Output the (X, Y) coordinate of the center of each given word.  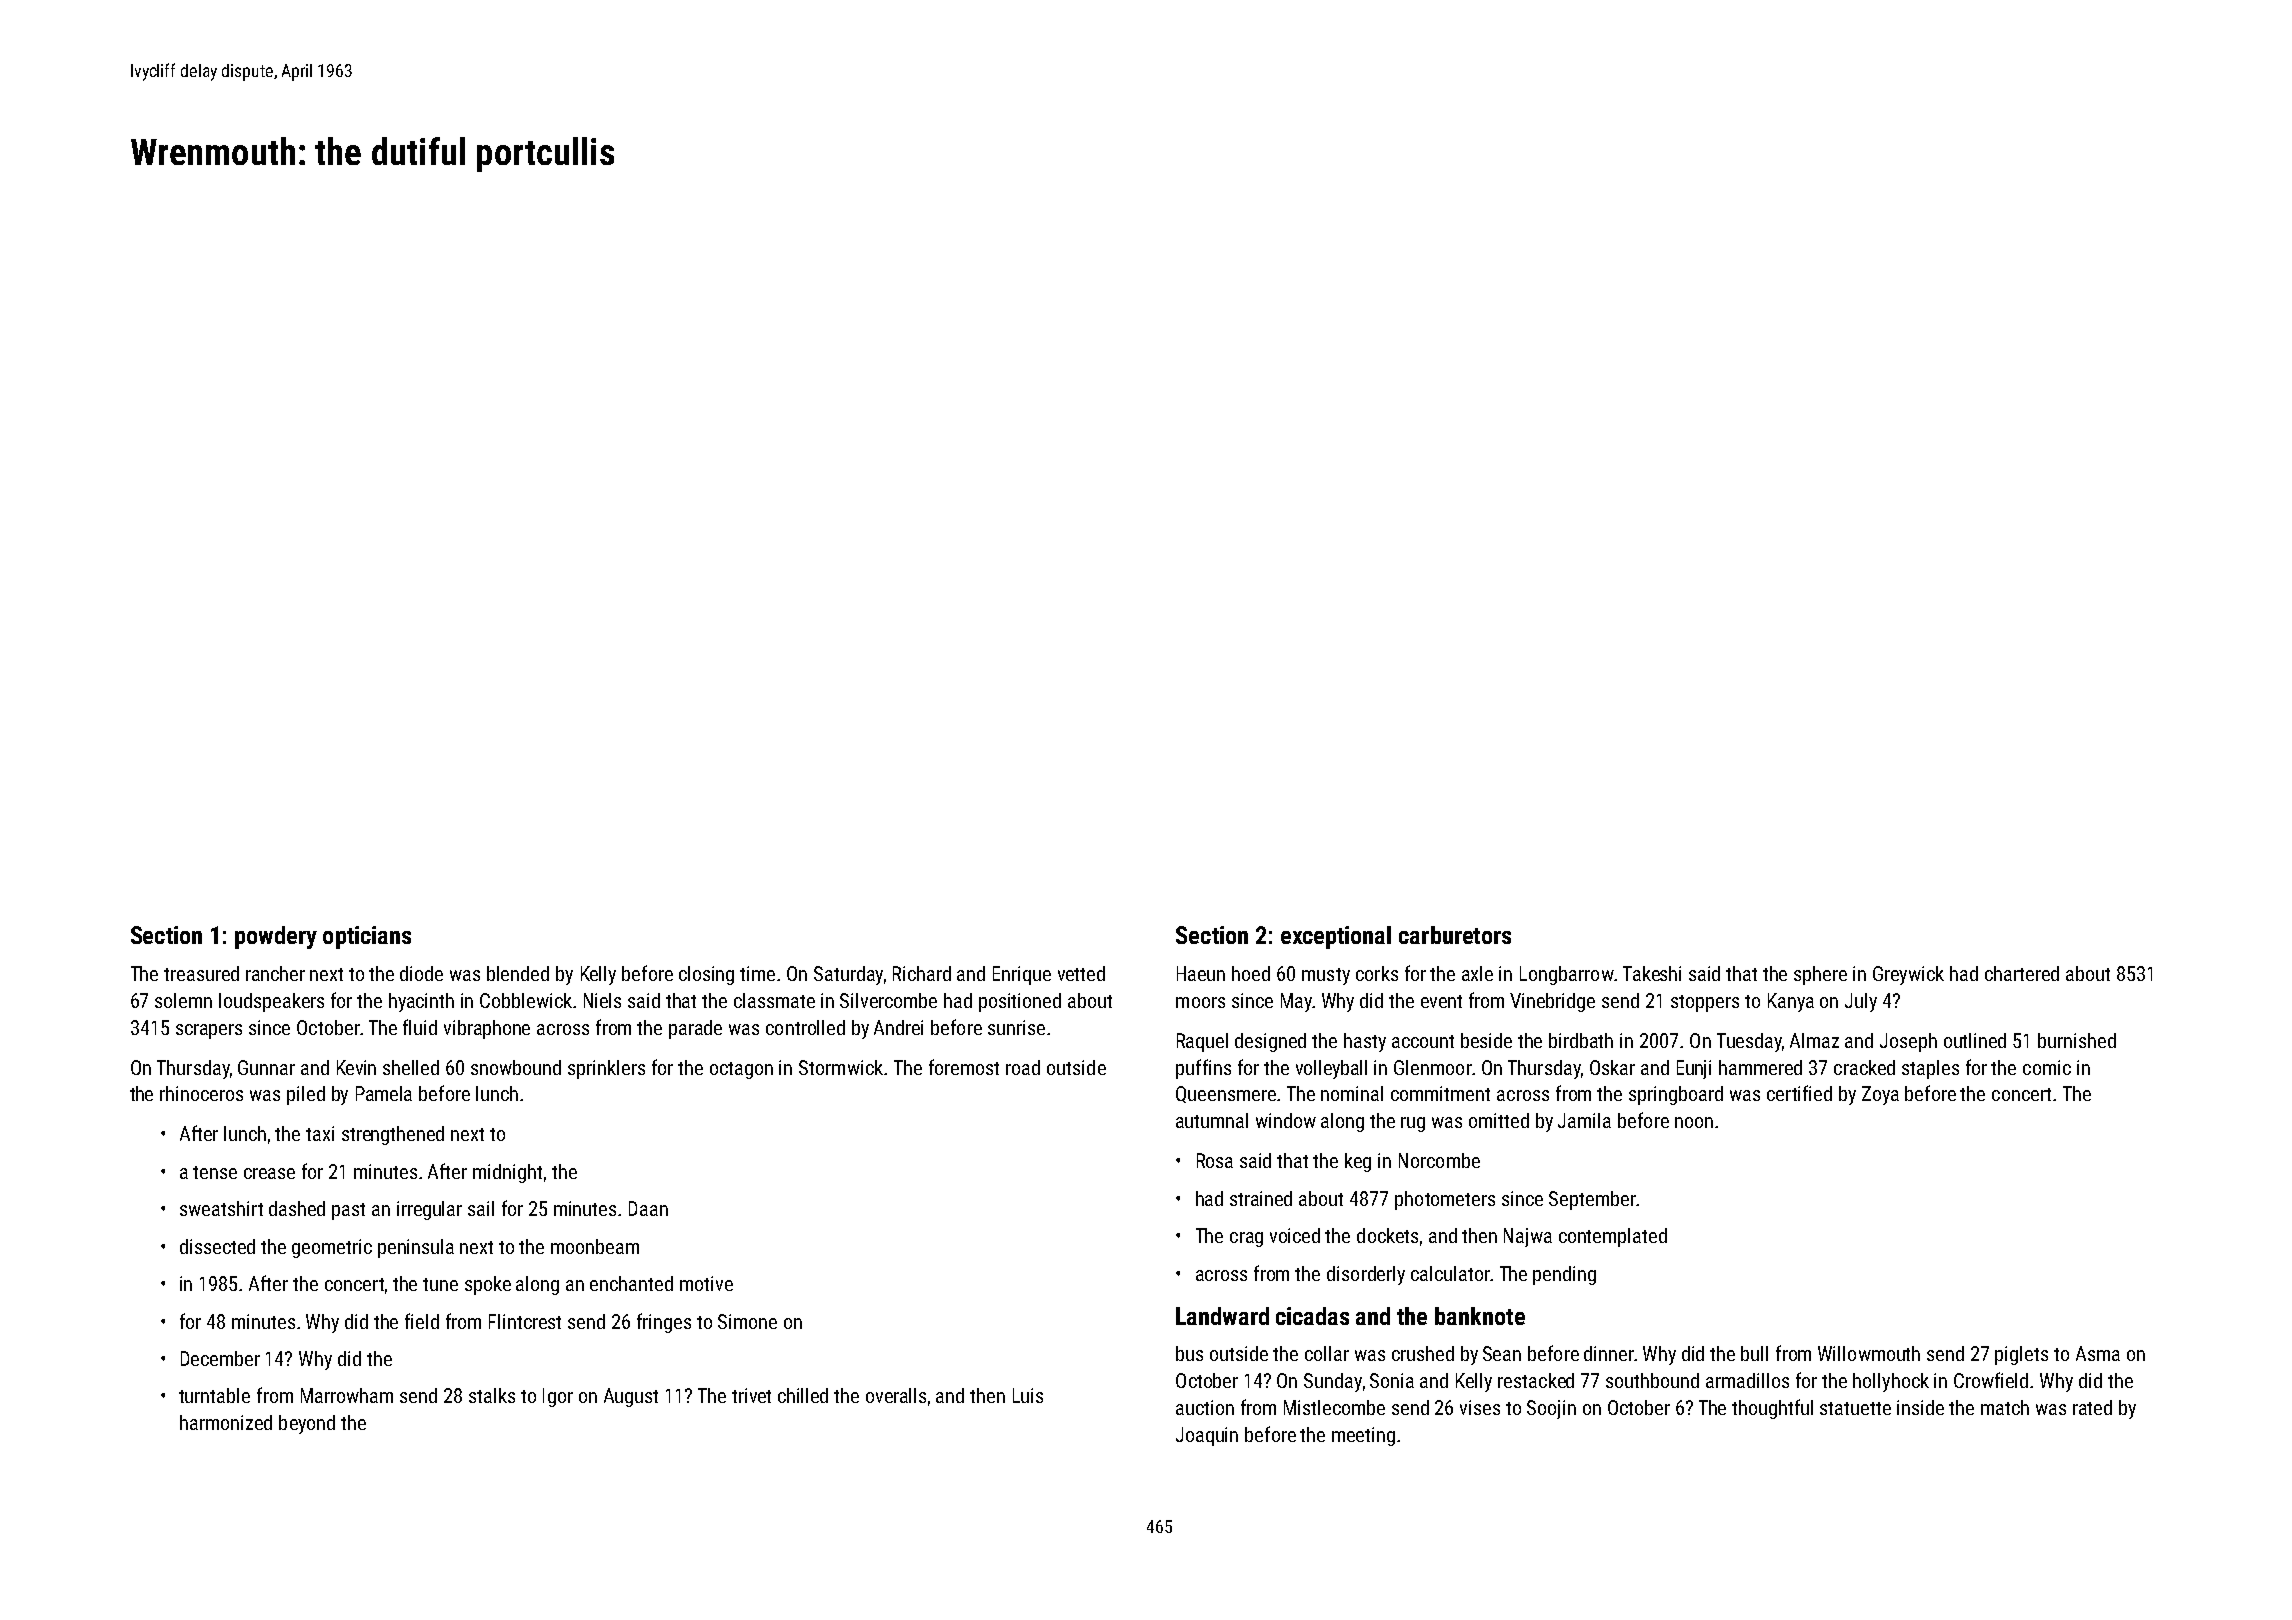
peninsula (416, 1248)
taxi (320, 1133)
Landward (1222, 1316)
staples (1930, 1069)
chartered (2022, 973)
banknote (1480, 1316)
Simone (747, 1321)
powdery (276, 937)
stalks (492, 1395)
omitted (1499, 1120)
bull (1754, 1353)
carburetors (1455, 935)
